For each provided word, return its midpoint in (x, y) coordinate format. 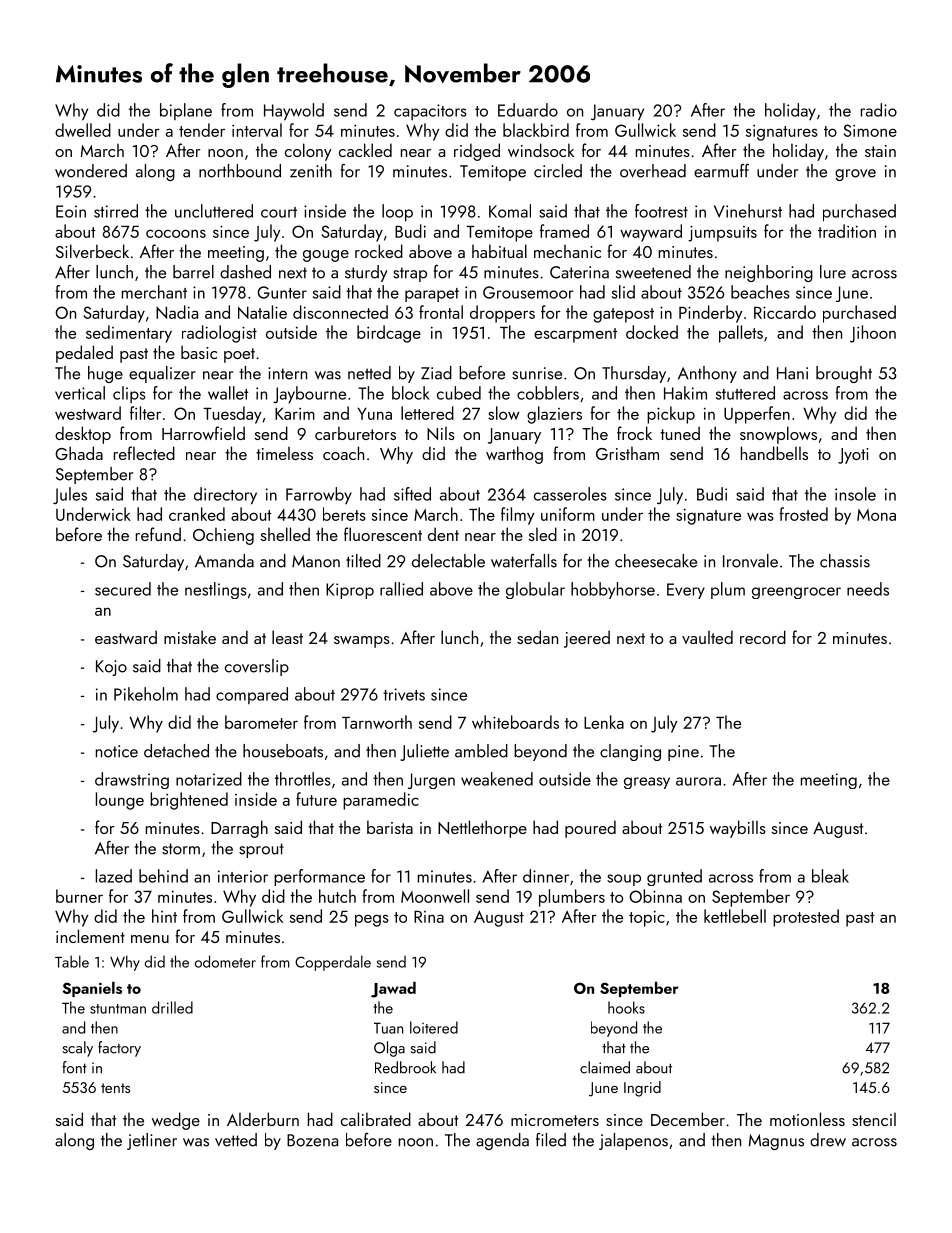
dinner (546, 876)
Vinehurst (748, 211)
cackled (365, 150)
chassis (845, 561)
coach (343, 453)
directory (225, 496)
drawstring (132, 780)
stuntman (118, 1009)
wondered (91, 171)
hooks (626, 1007)
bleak (830, 876)
